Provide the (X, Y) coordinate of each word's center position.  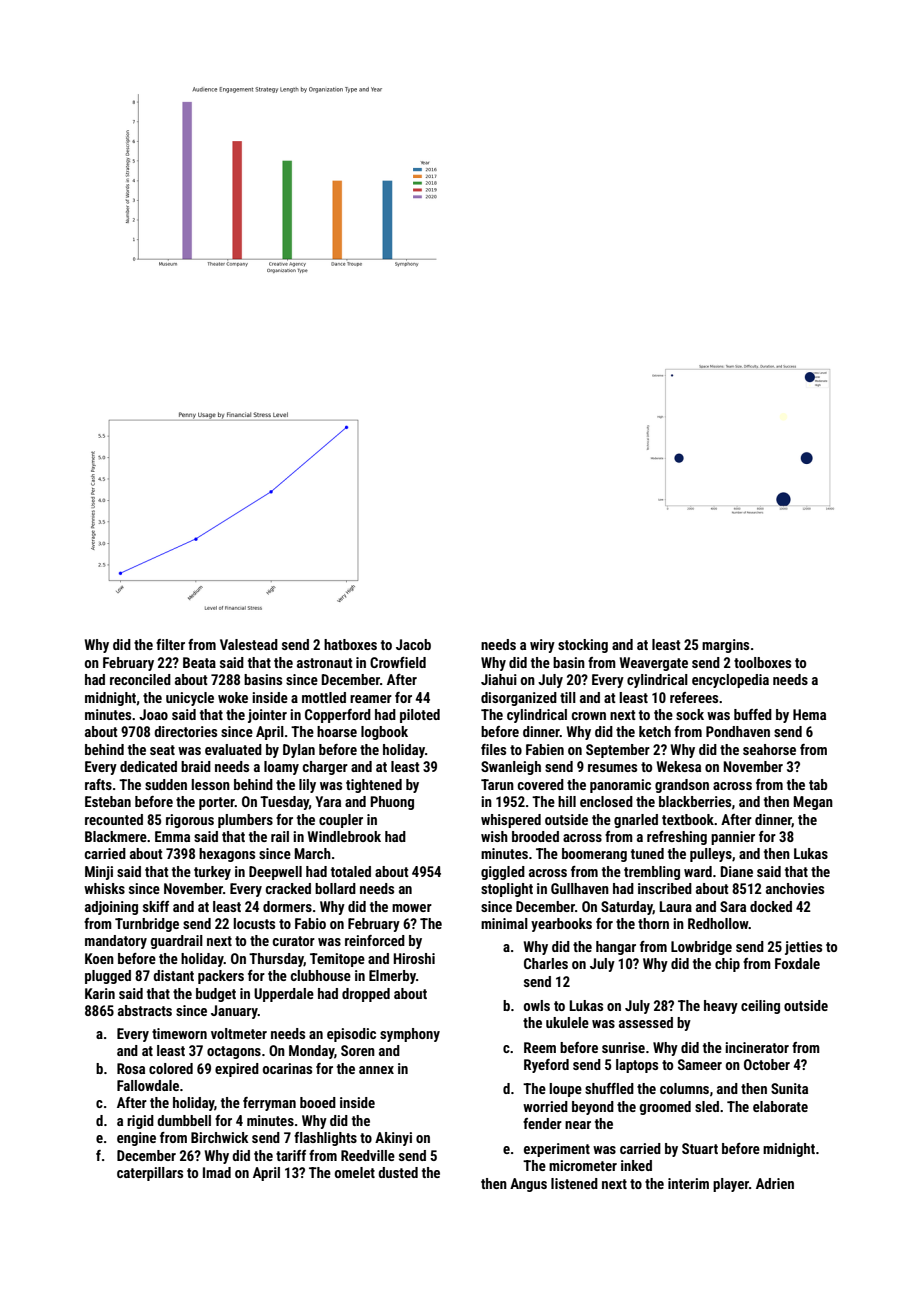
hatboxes (350, 644)
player (731, 1185)
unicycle (190, 699)
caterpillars (150, 1174)
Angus (528, 1185)
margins (725, 646)
